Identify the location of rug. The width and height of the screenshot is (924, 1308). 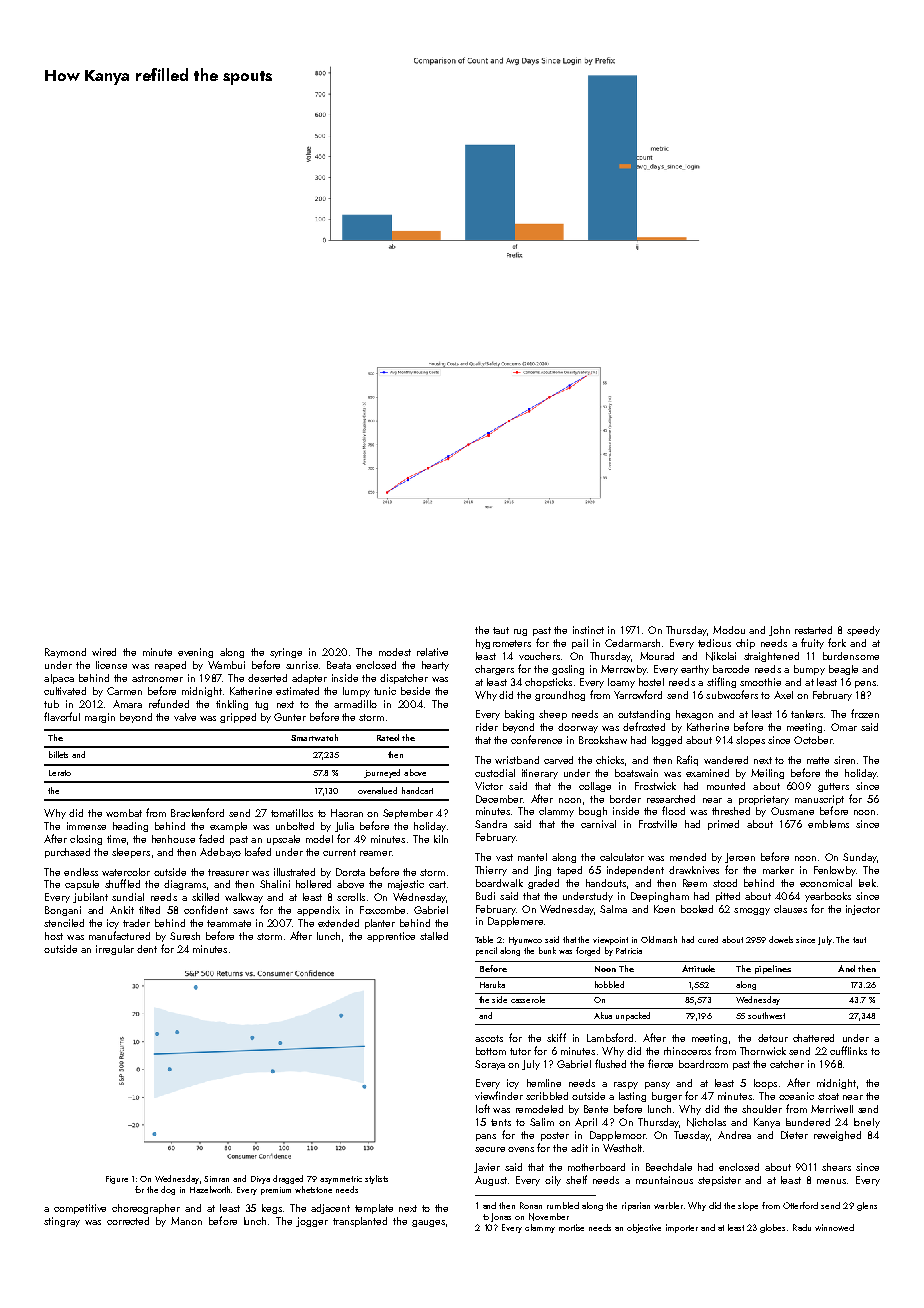
(520, 632).
